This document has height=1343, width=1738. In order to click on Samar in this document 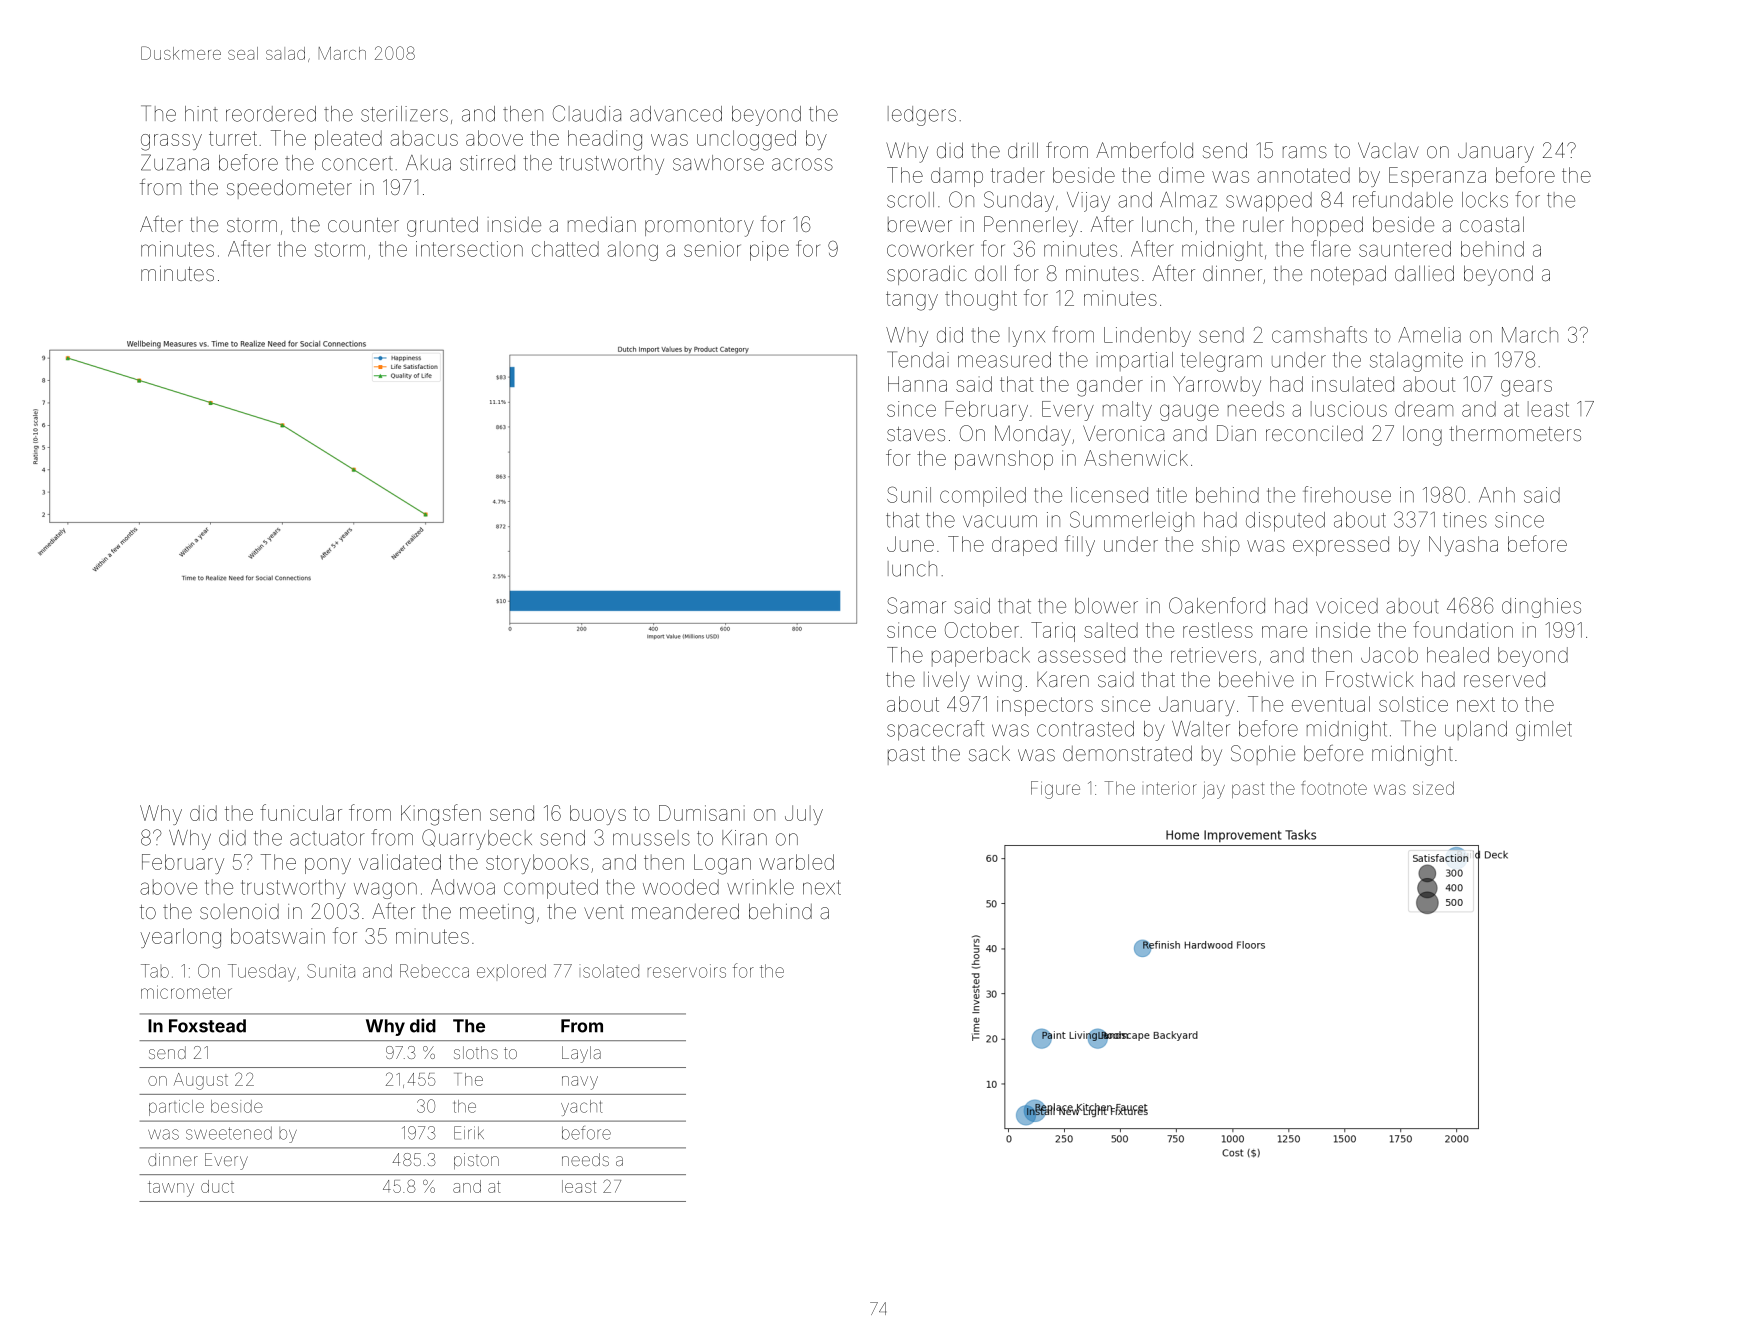, I will do `click(916, 605)`.
